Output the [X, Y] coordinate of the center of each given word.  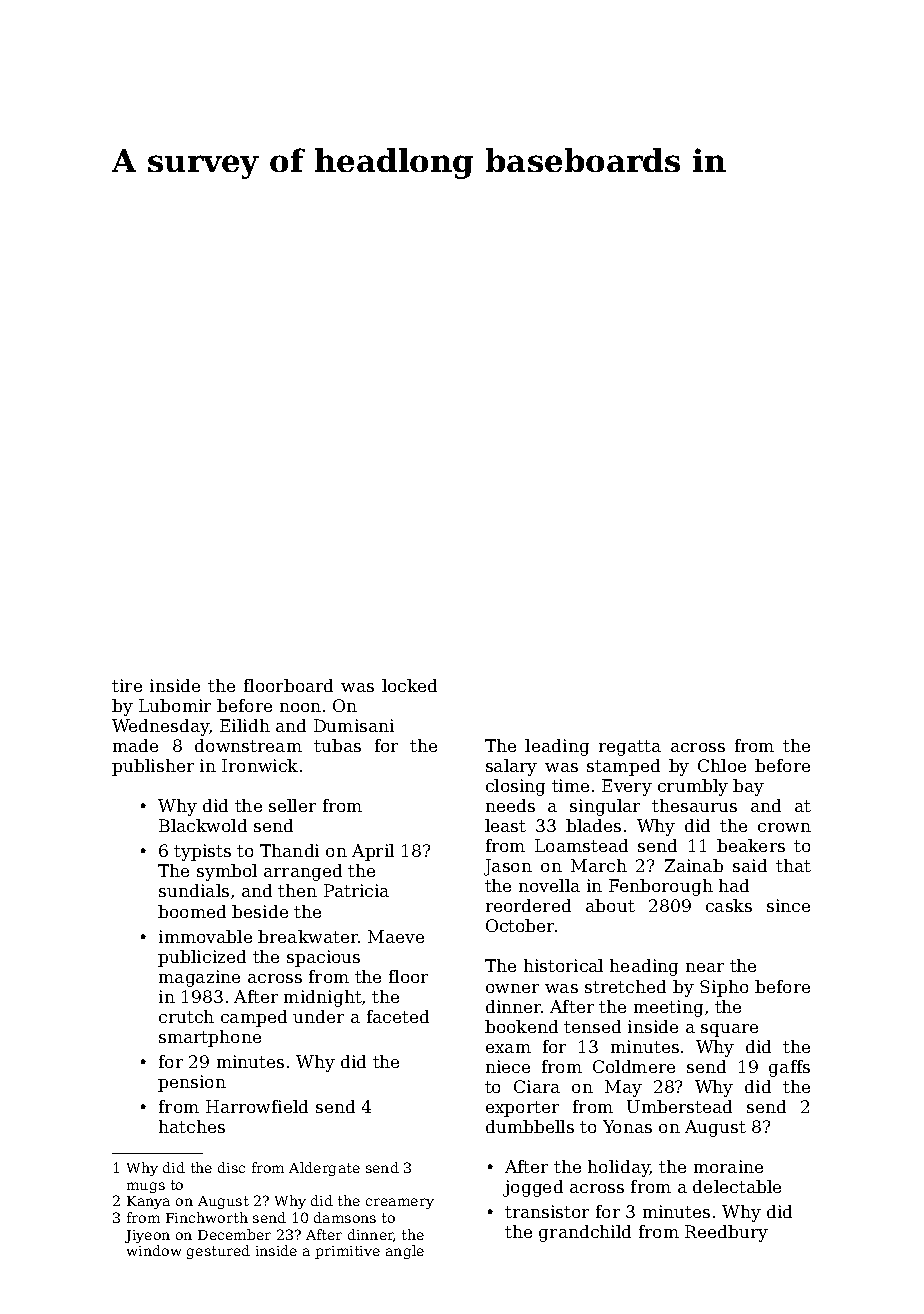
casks [729, 905]
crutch [186, 1016]
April [373, 852]
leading [557, 747]
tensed [592, 1026]
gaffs [789, 1068]
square [729, 1030]
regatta [630, 748]
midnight [323, 998]
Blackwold [203, 825]
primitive [347, 1252]
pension [192, 1083]
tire [127, 685]
